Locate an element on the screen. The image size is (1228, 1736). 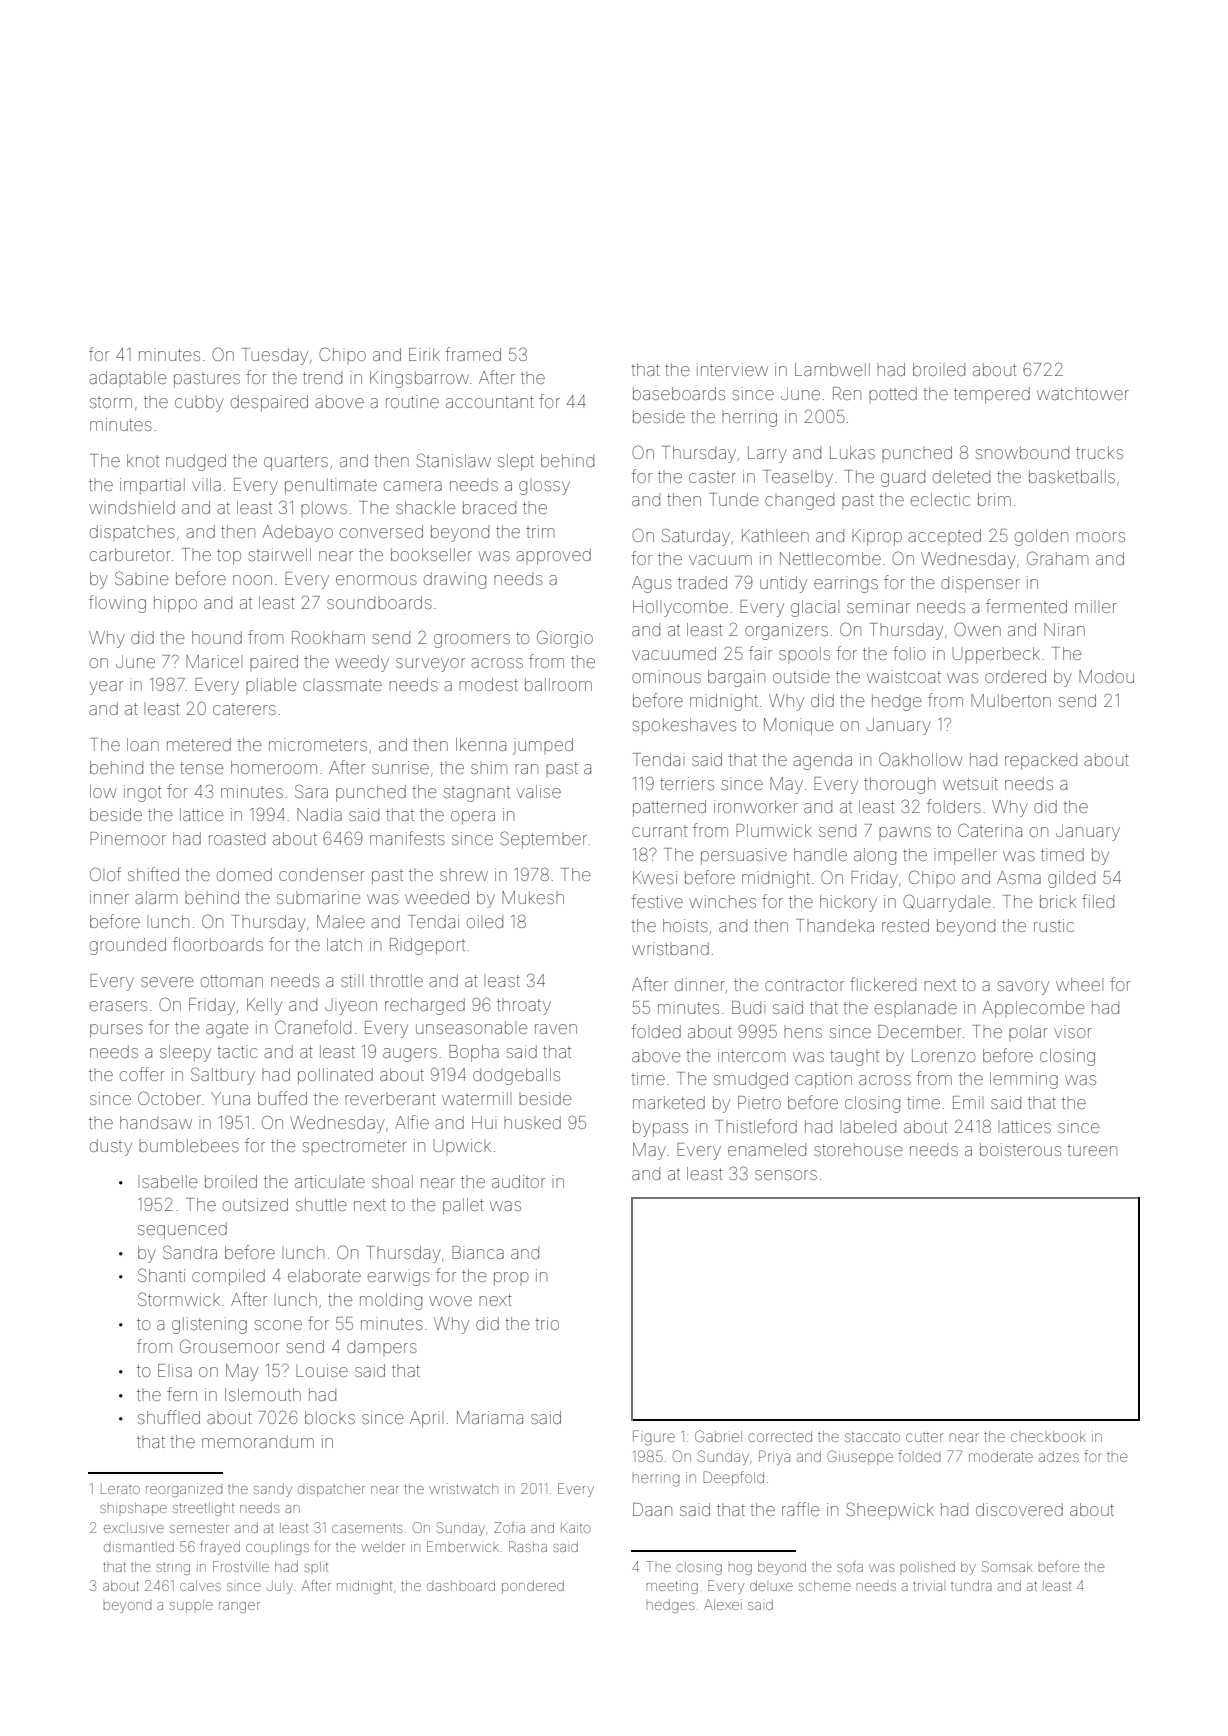
miller is located at coordinates (1096, 606).
